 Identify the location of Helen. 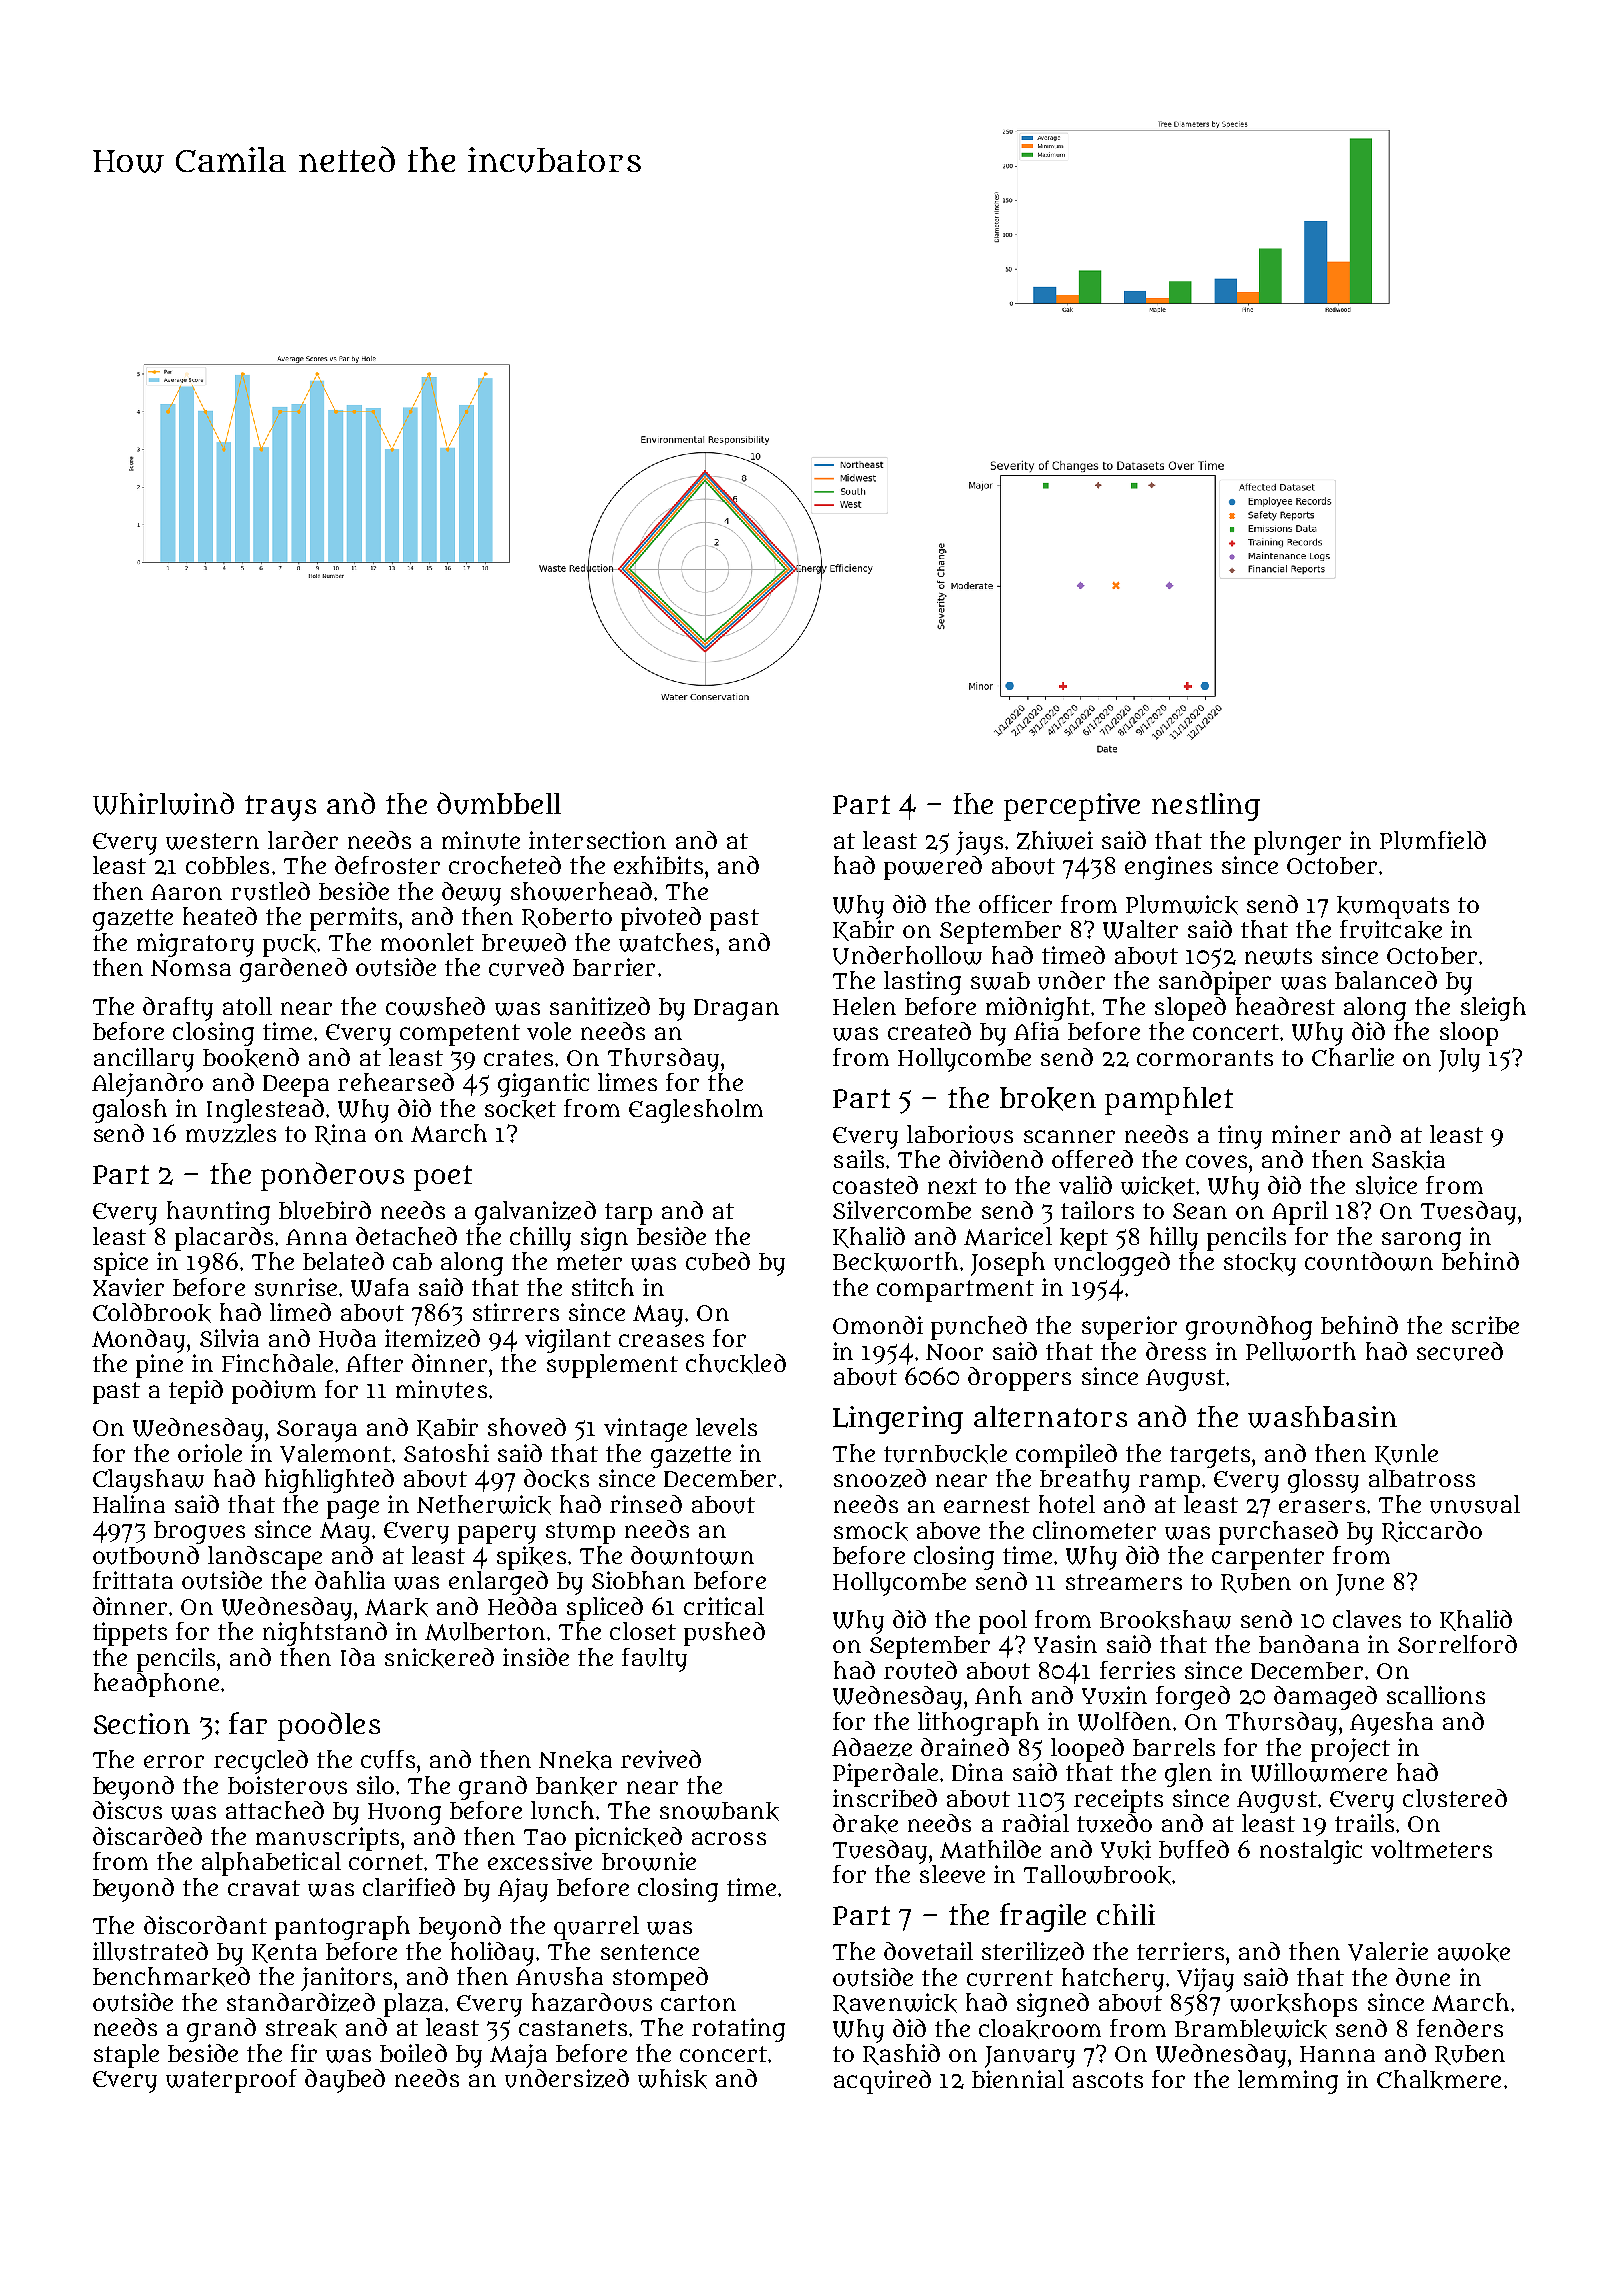
(864, 1006).
